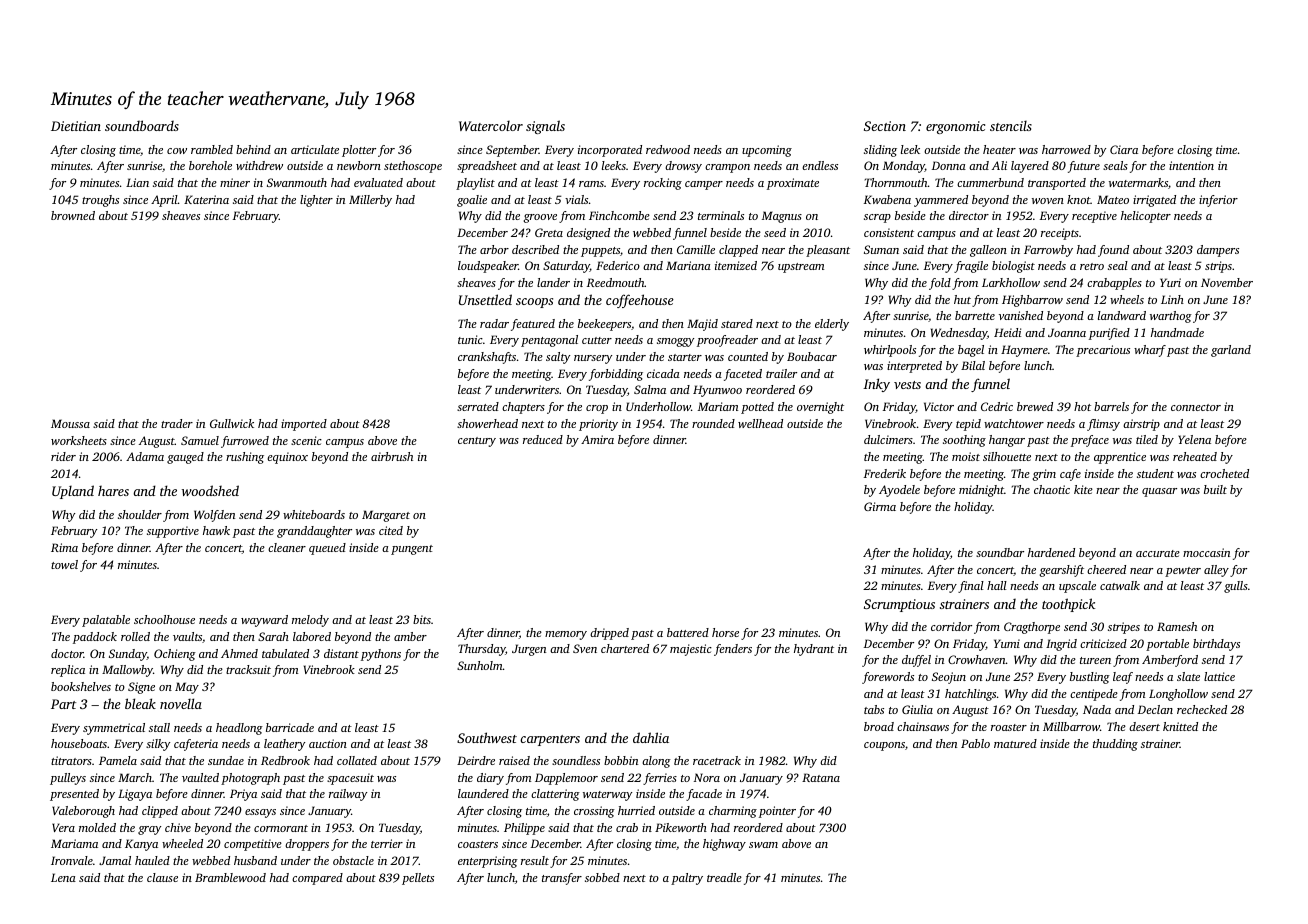  Describe the element at coordinates (724, 877) in the image. I see `treadle` at that location.
